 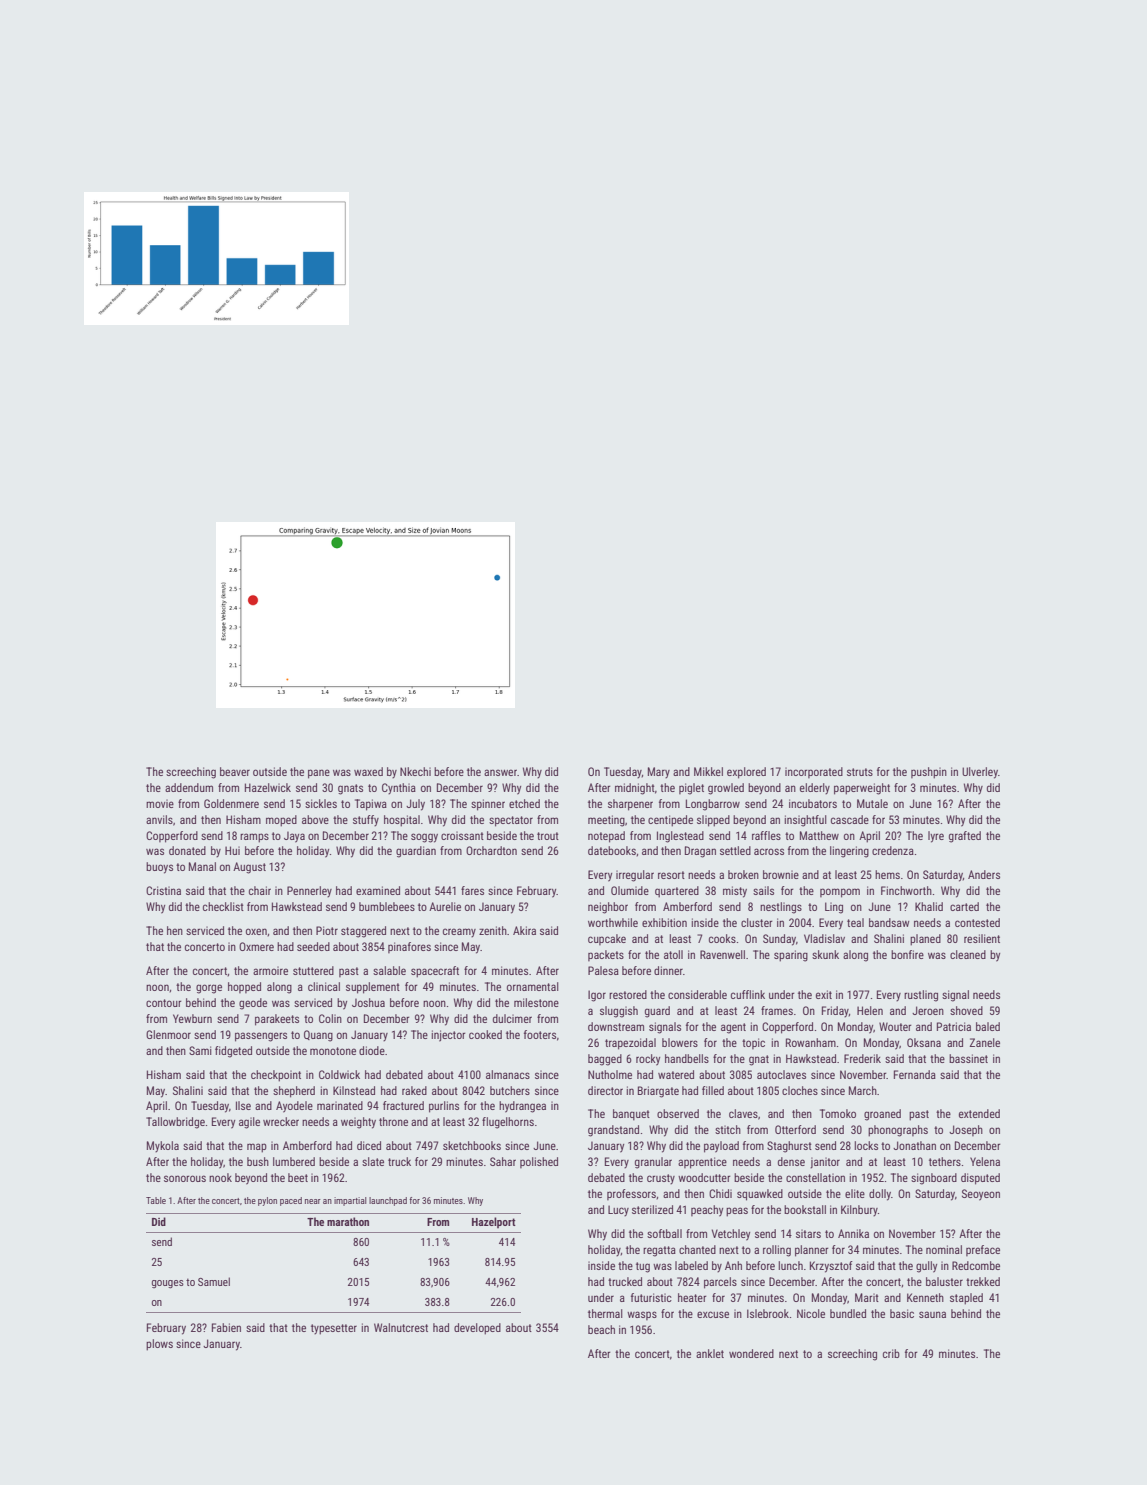 I want to click on Goldenmere, so click(x=231, y=803).
